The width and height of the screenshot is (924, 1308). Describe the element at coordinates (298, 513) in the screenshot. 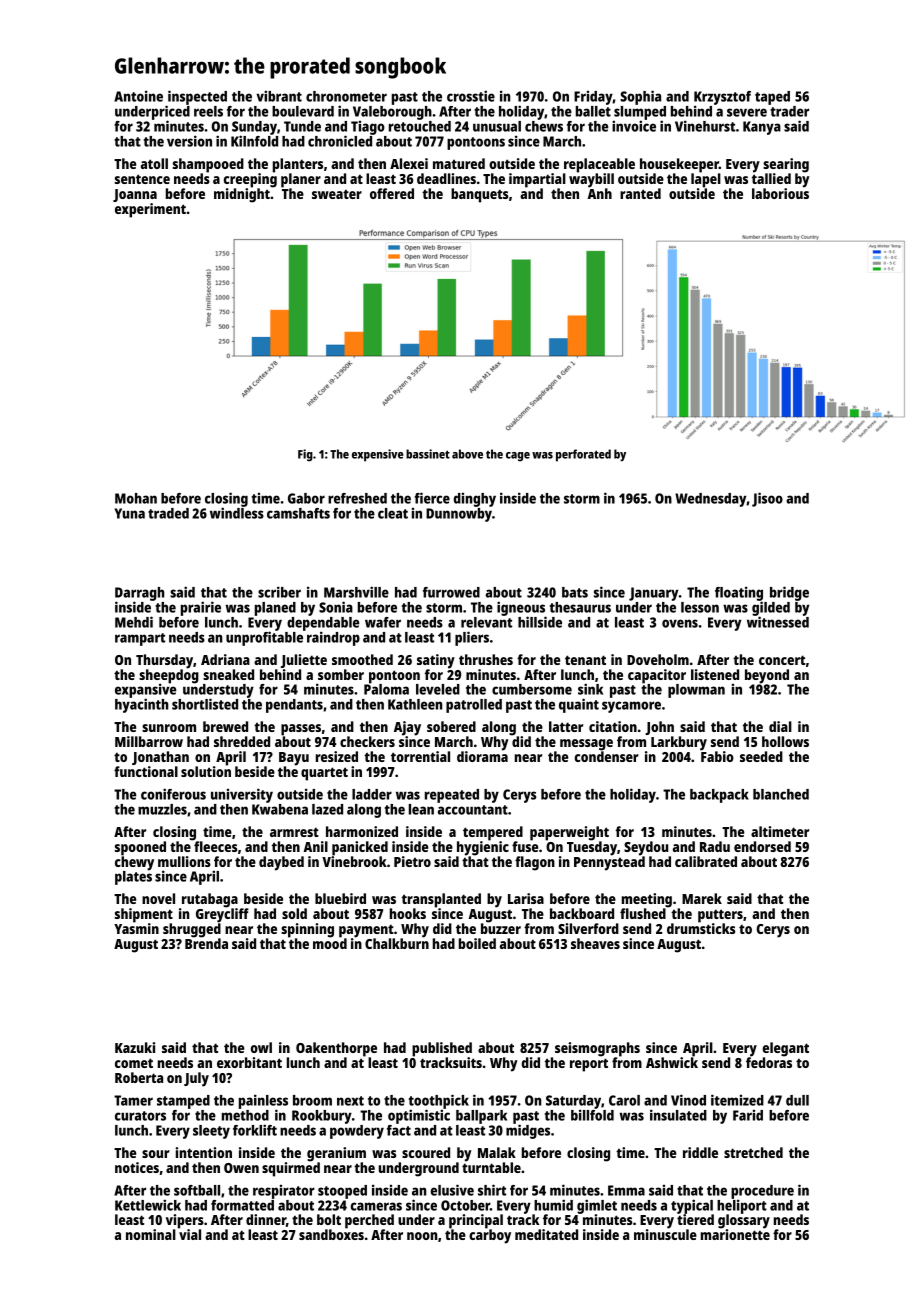

I see `camshafts` at that location.
